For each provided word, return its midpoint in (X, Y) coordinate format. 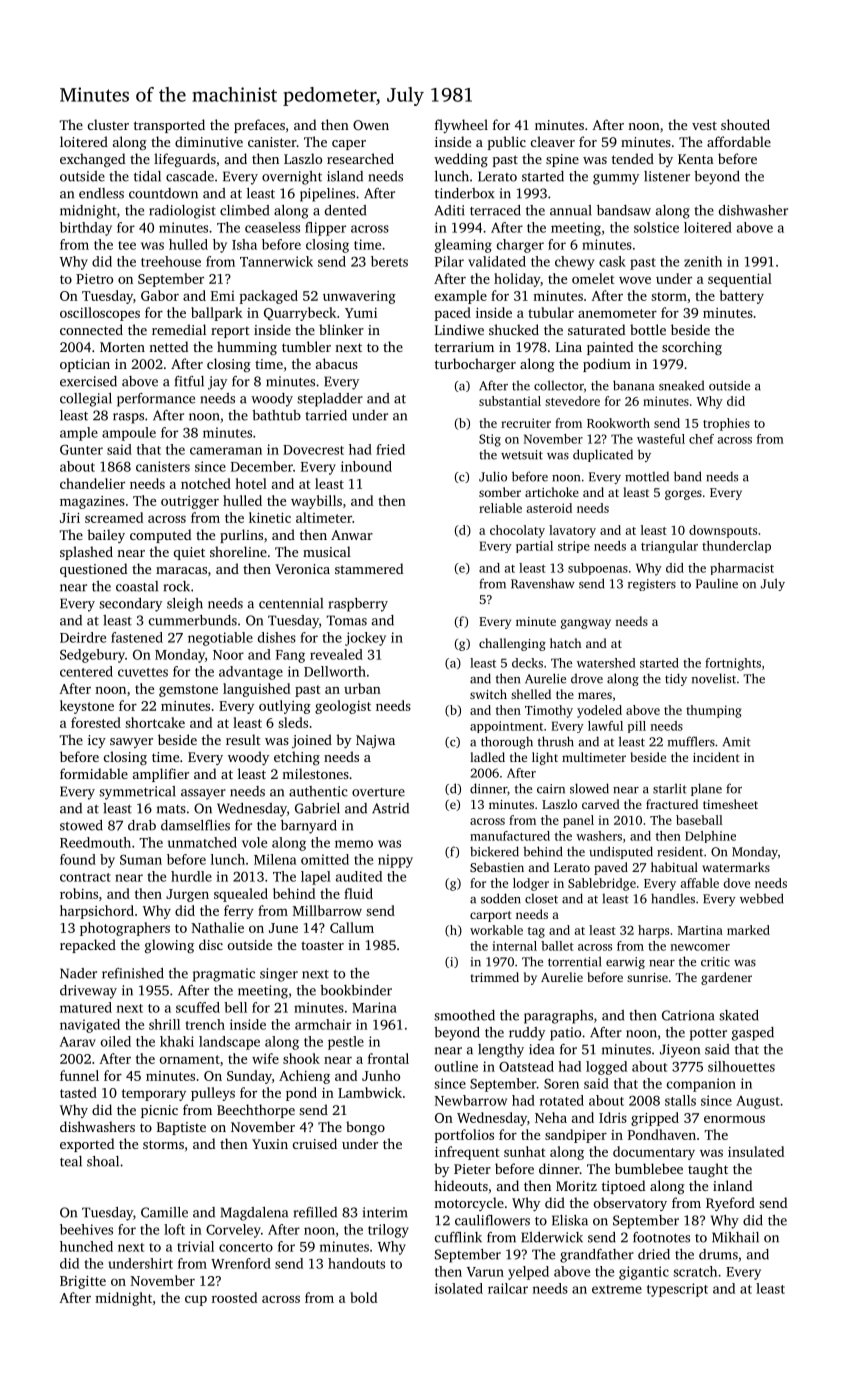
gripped (655, 1119)
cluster (108, 124)
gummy (616, 179)
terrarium (464, 347)
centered (86, 671)
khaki (177, 1041)
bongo (365, 1128)
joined (312, 741)
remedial (179, 329)
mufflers (691, 741)
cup (196, 1300)
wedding (461, 160)
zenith (703, 261)
